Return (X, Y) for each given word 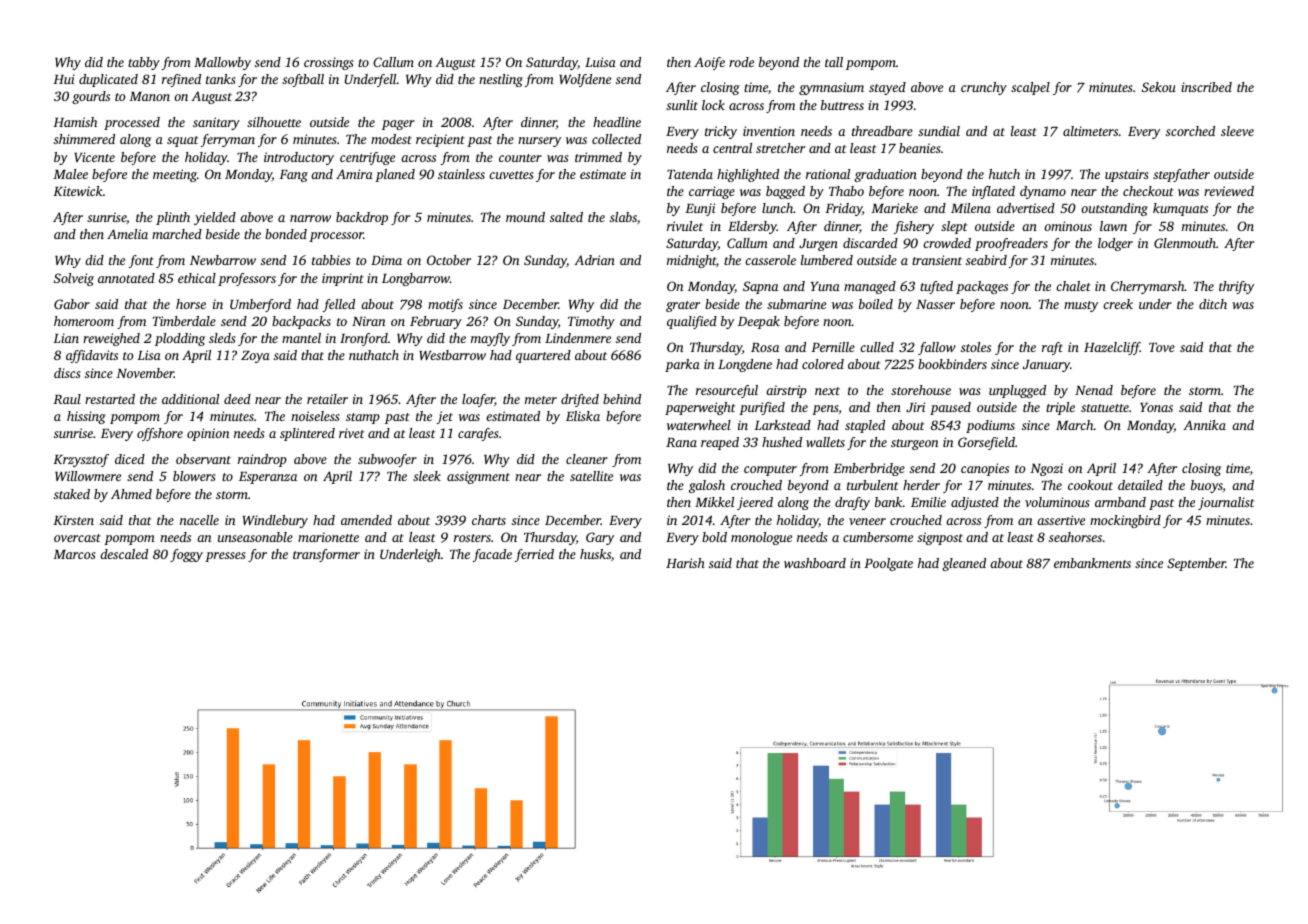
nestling (501, 80)
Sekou (1159, 87)
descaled (124, 554)
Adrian (594, 260)
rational (828, 174)
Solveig (74, 279)
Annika (1204, 425)
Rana (681, 442)
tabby (144, 63)
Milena (971, 208)
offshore (160, 434)
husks (595, 554)
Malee (70, 174)
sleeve (1237, 131)
